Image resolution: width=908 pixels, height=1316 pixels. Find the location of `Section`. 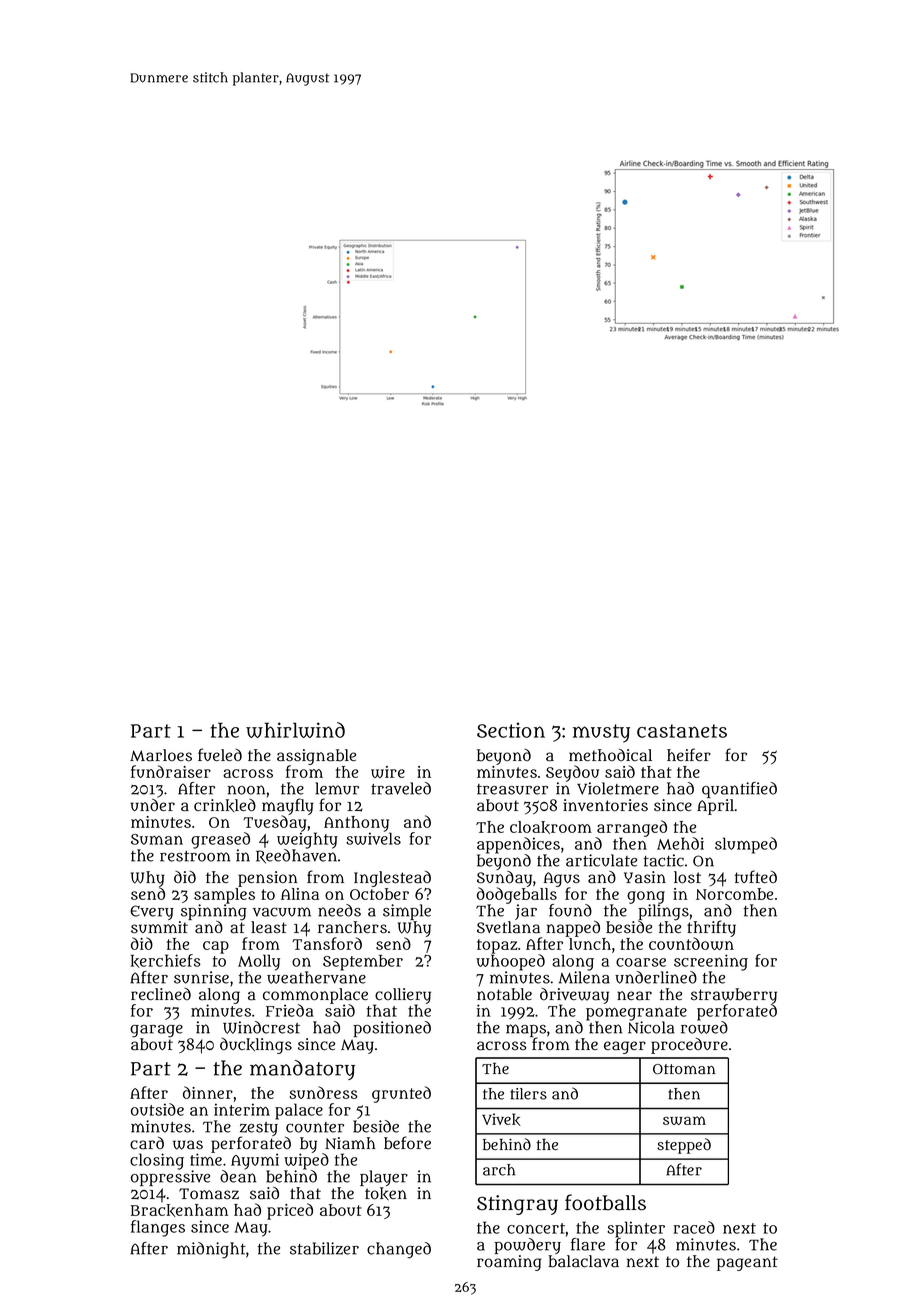

Section is located at coordinates (511, 730).
